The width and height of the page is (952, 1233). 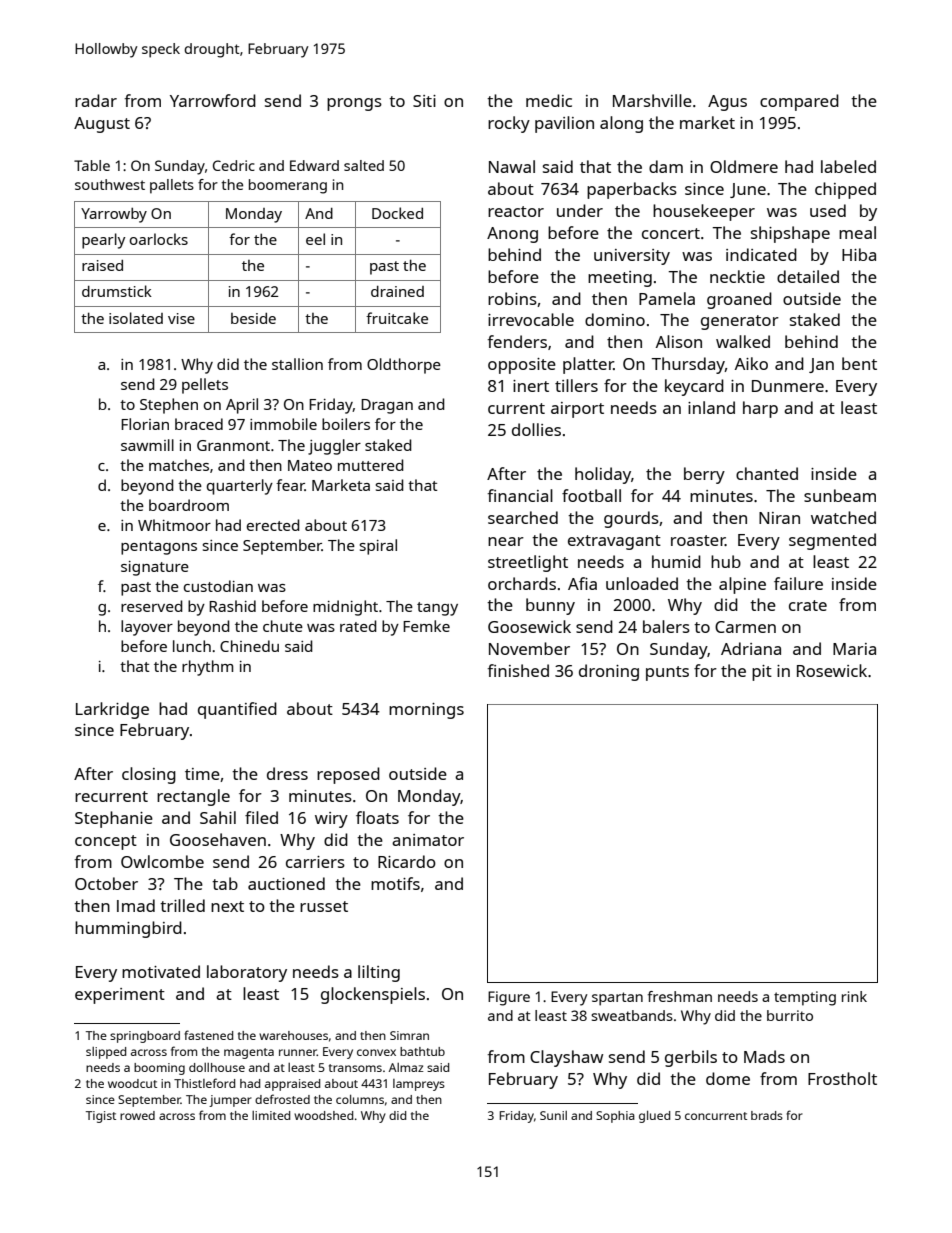 I want to click on Sophia, so click(x=615, y=1117).
